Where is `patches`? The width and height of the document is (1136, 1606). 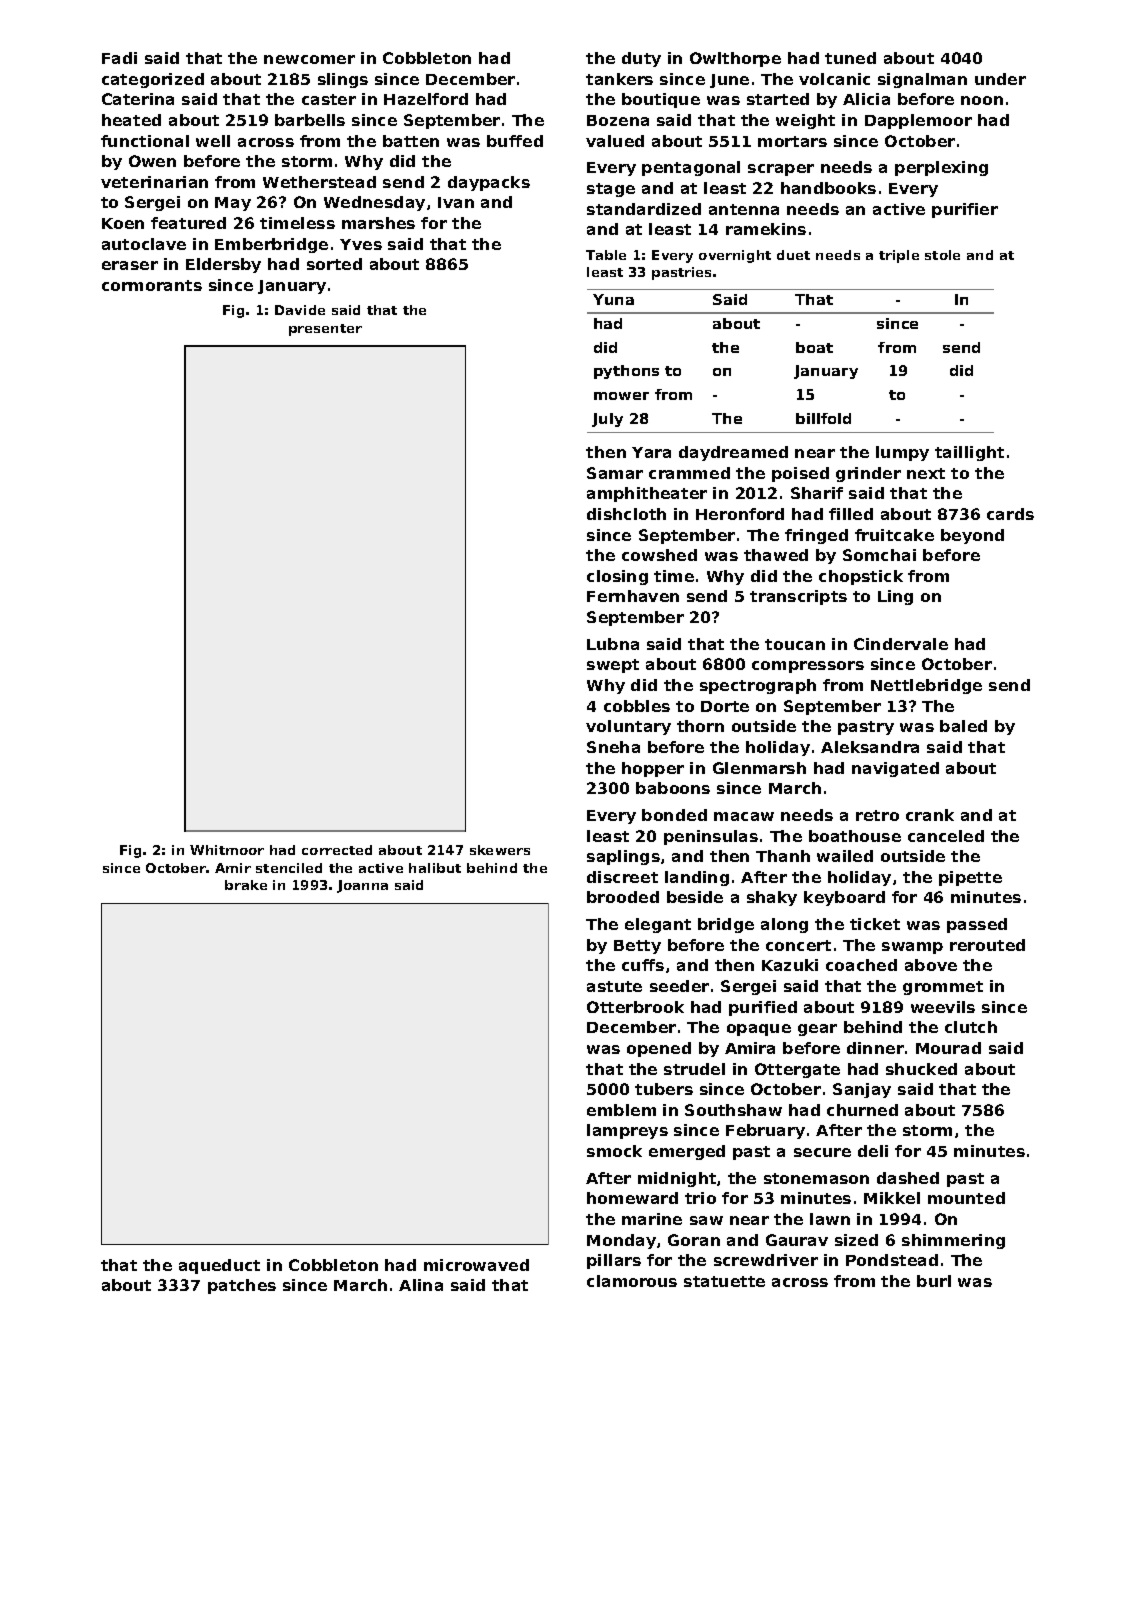 patches is located at coordinates (242, 1286).
